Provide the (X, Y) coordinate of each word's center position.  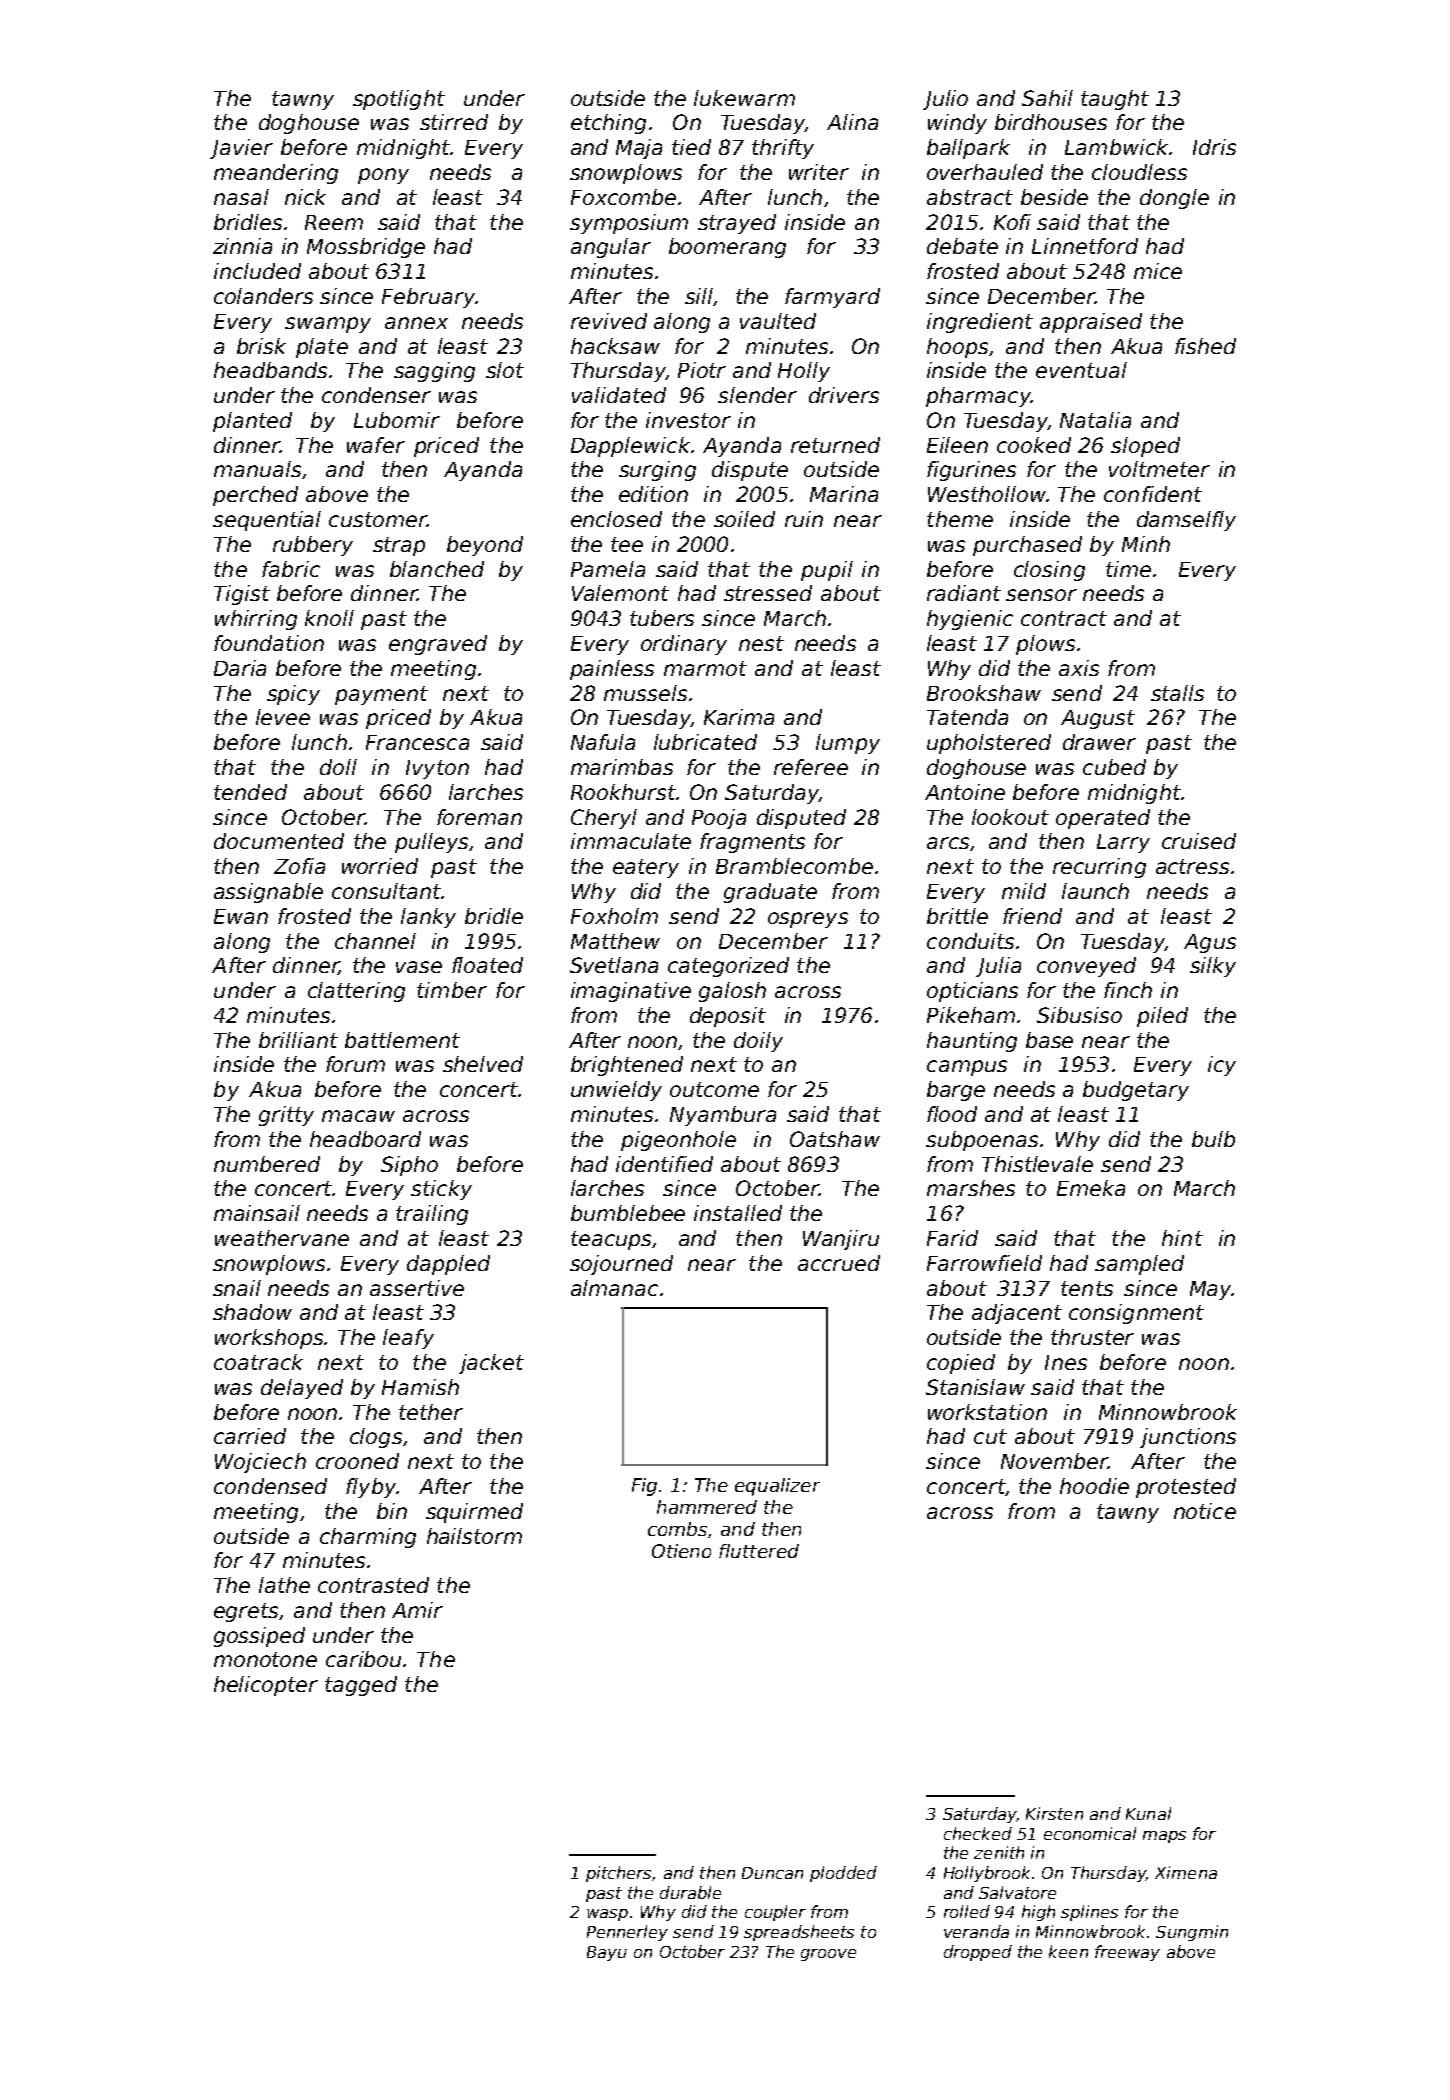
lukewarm (744, 98)
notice (1205, 1511)
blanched (437, 569)
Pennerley (627, 1933)
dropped (978, 1953)
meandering (276, 174)
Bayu (607, 1953)
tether (431, 1412)
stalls (1177, 693)
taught (1115, 100)
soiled (744, 519)
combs (677, 1529)
